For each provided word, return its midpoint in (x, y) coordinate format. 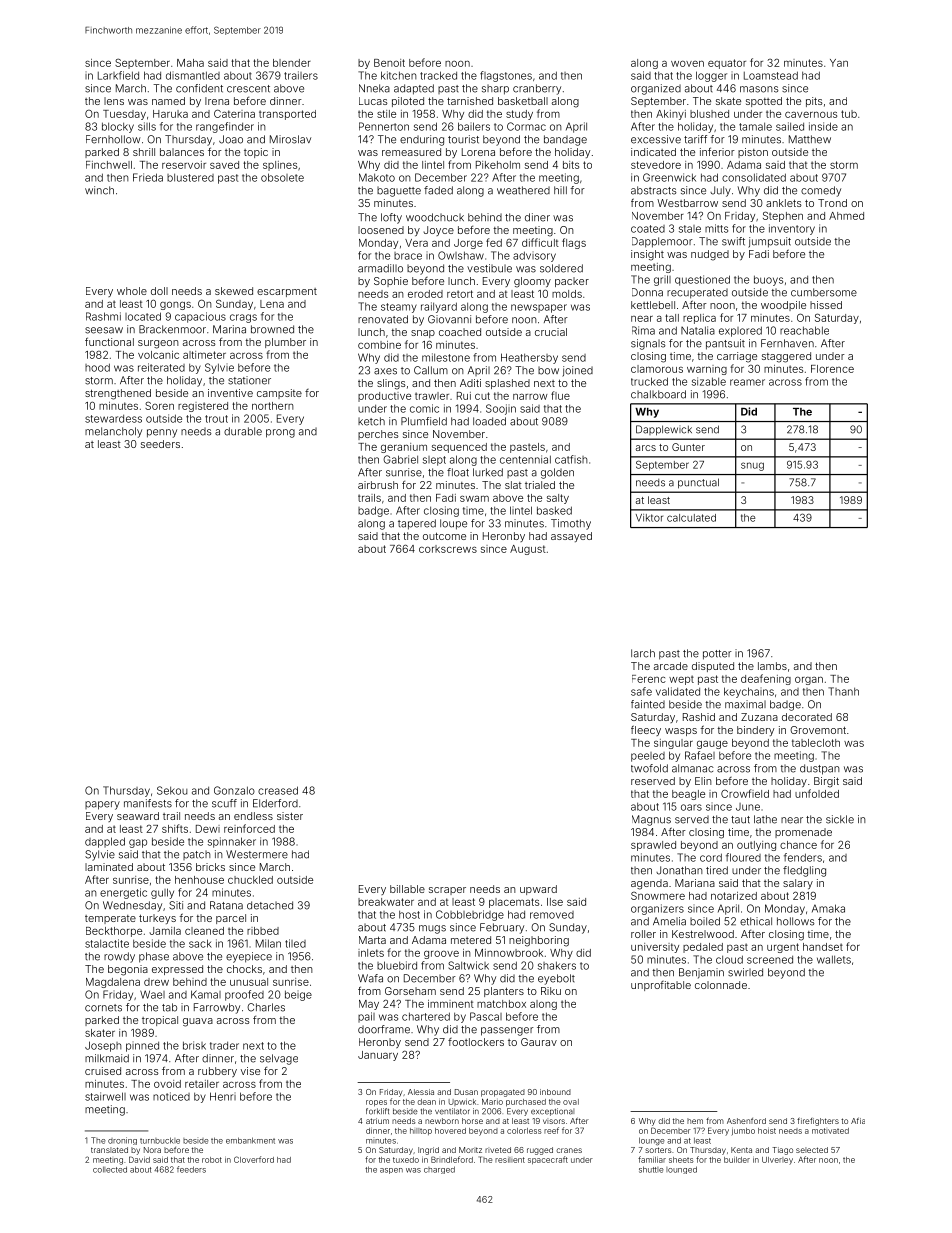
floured (743, 857)
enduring (422, 140)
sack (200, 943)
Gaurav (539, 1042)
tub (849, 114)
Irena (217, 101)
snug (752, 466)
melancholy (113, 432)
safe (641, 691)
